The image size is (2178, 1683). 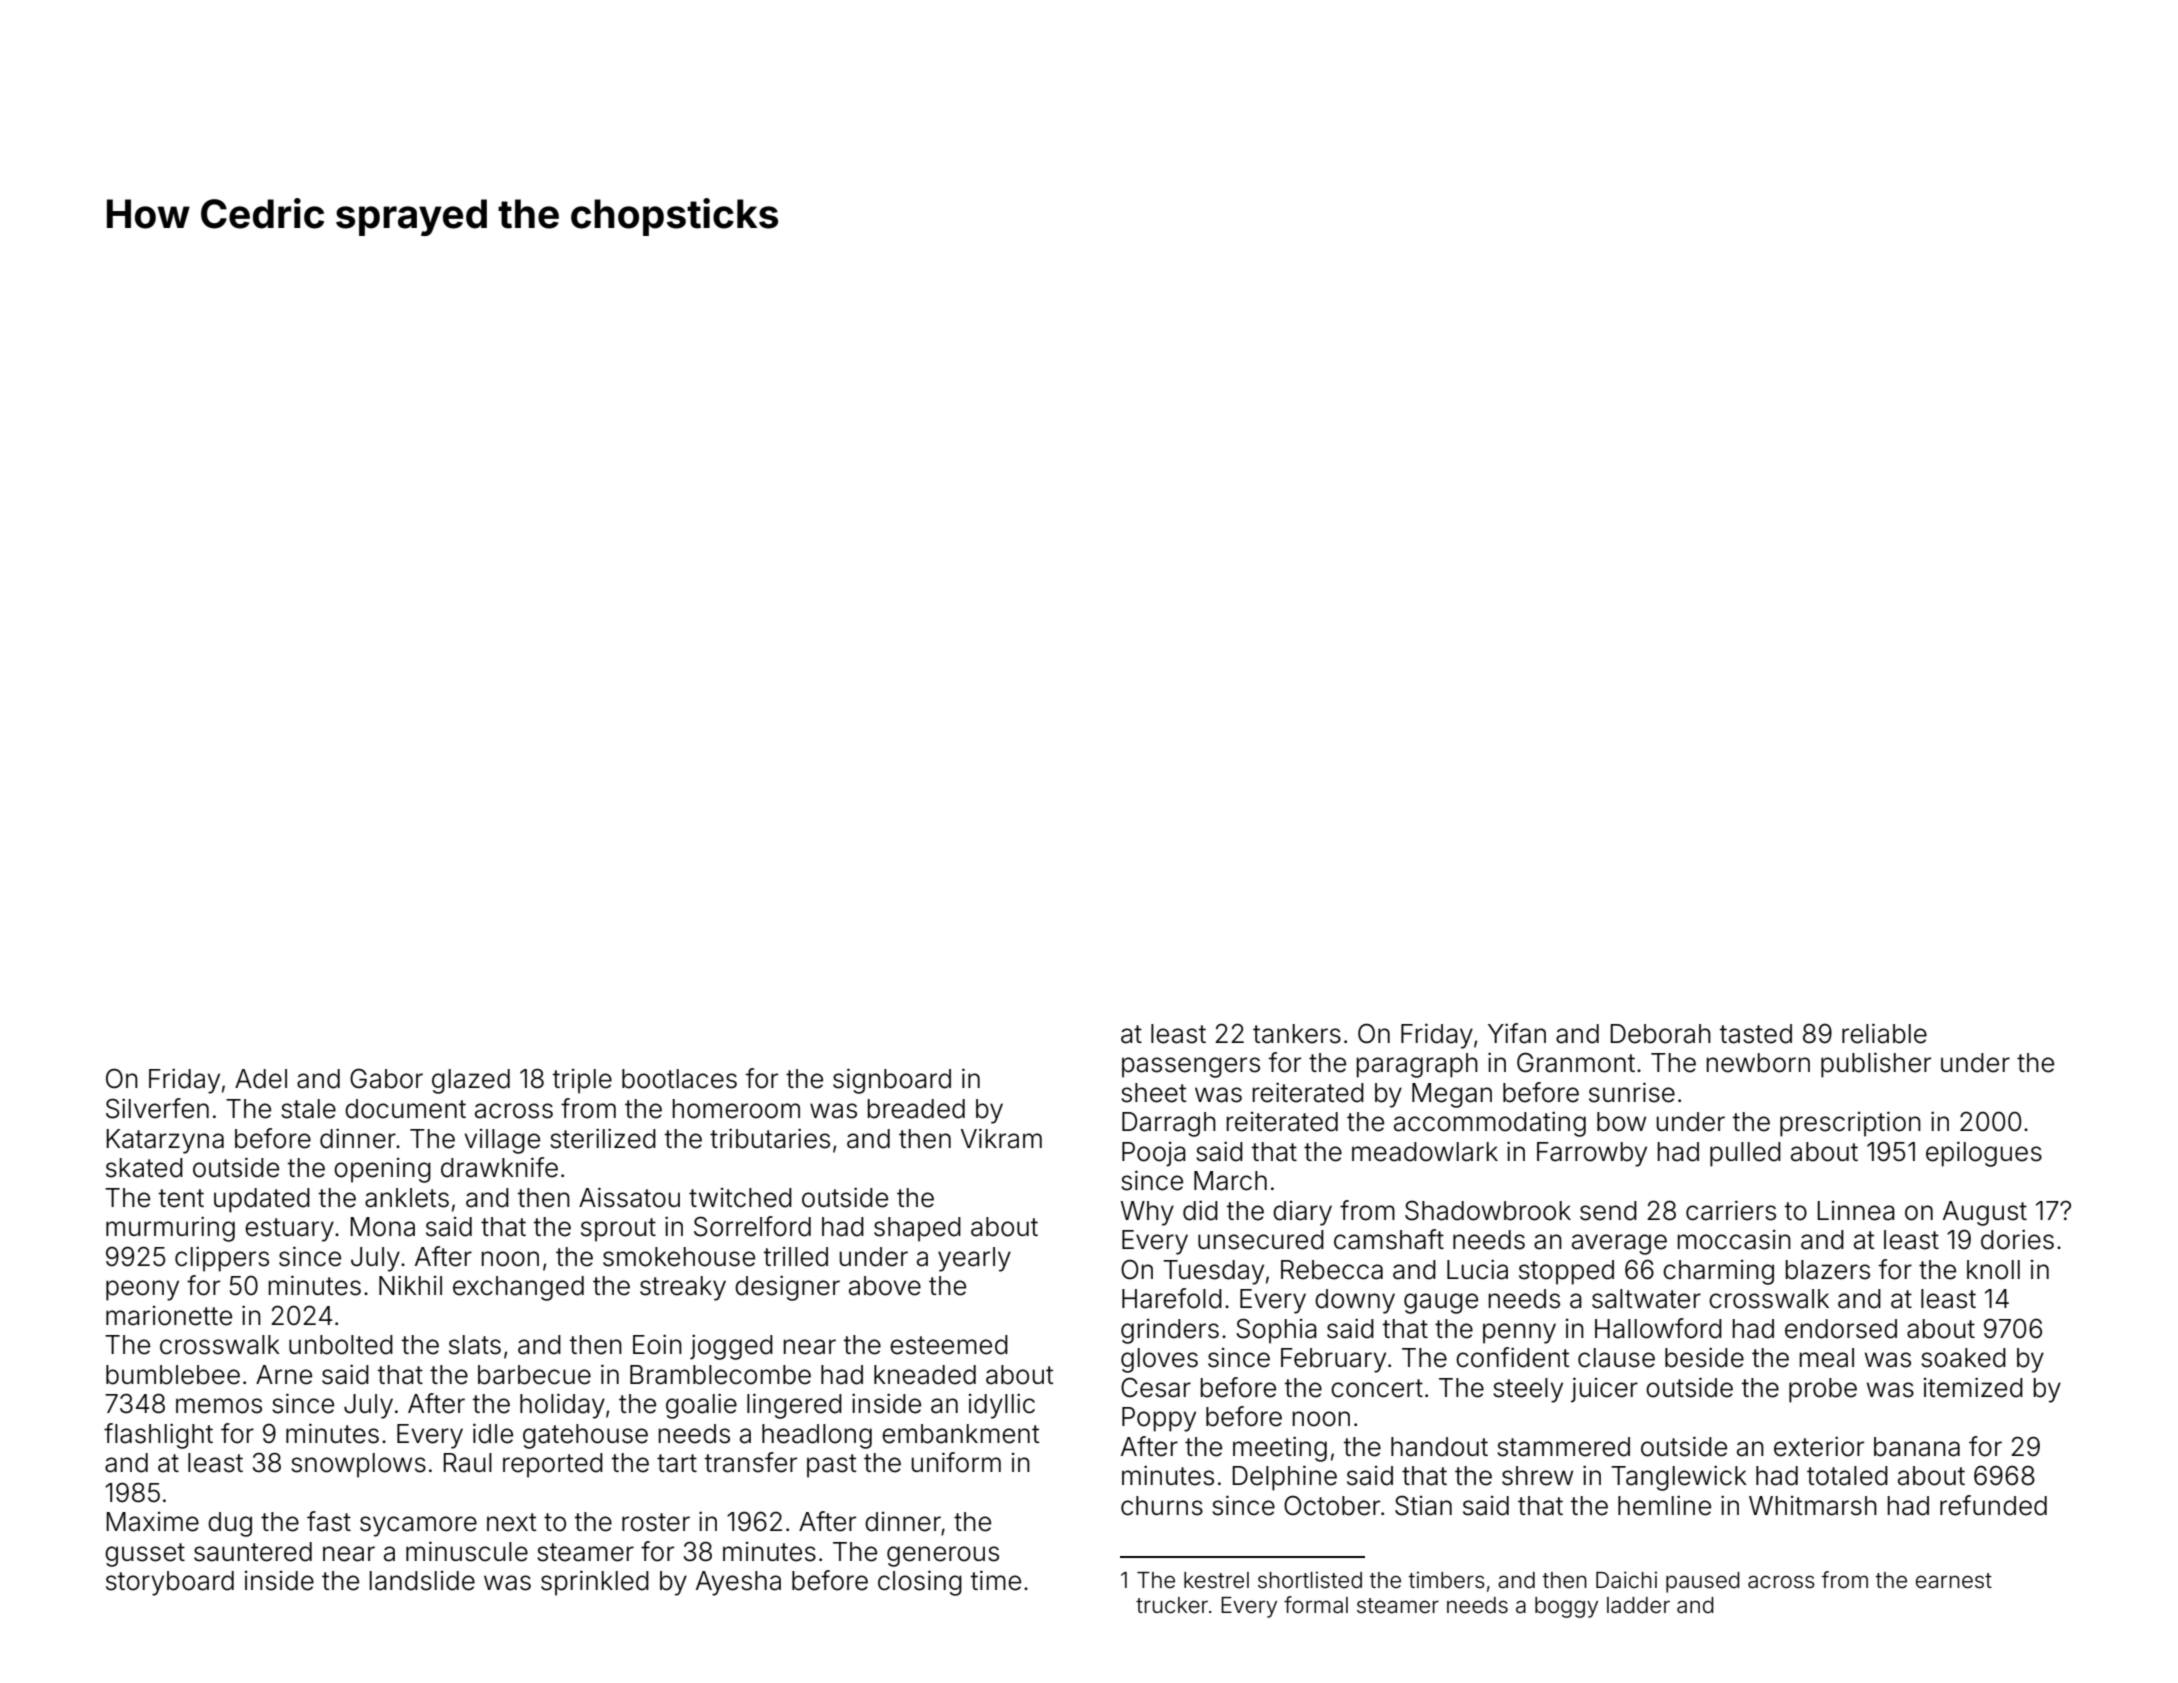 I want to click on Megan, so click(x=1452, y=1095).
